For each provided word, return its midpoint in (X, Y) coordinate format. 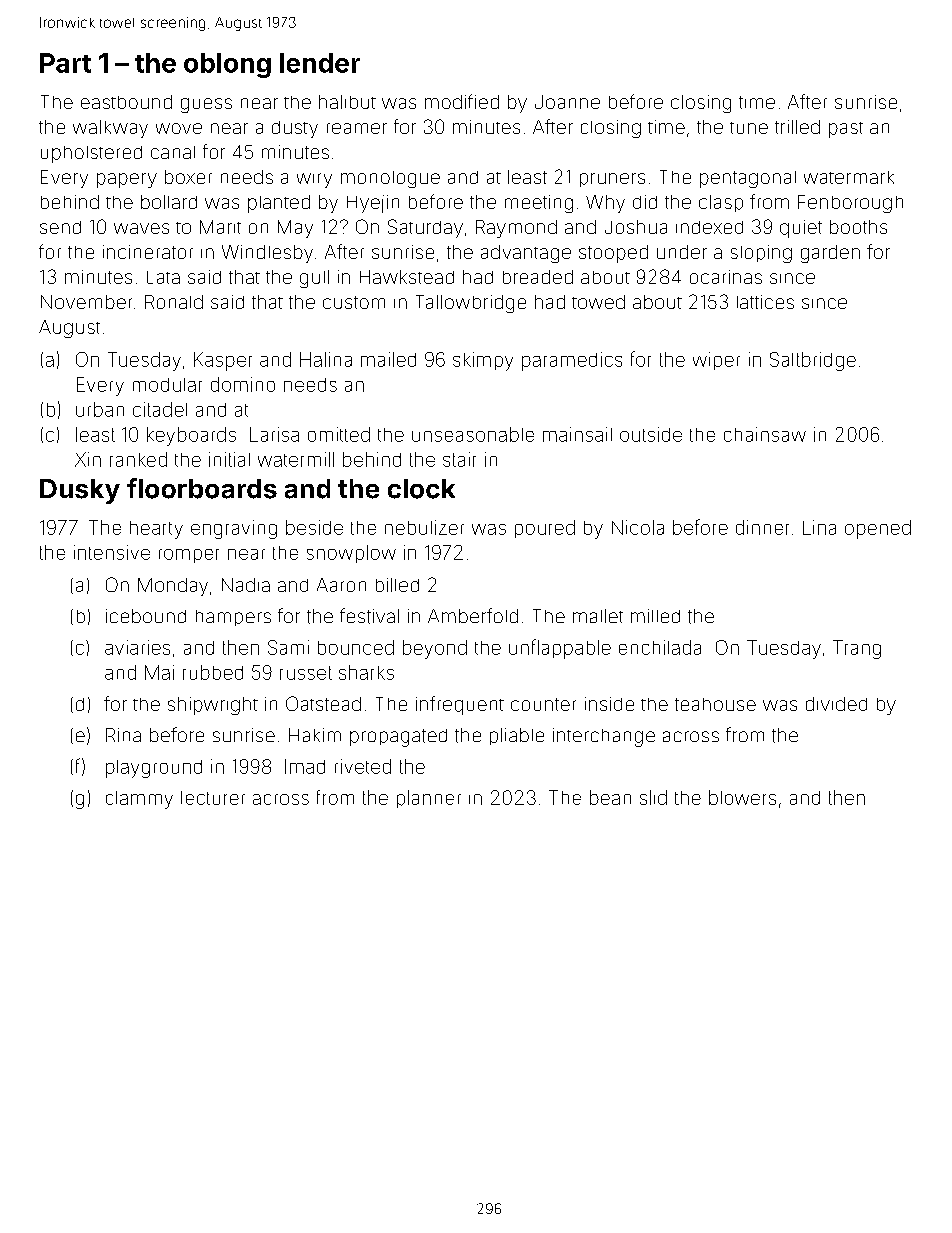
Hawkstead (407, 277)
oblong (227, 65)
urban (100, 409)
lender (320, 63)
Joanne (567, 102)
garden (830, 254)
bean (610, 797)
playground (154, 769)
